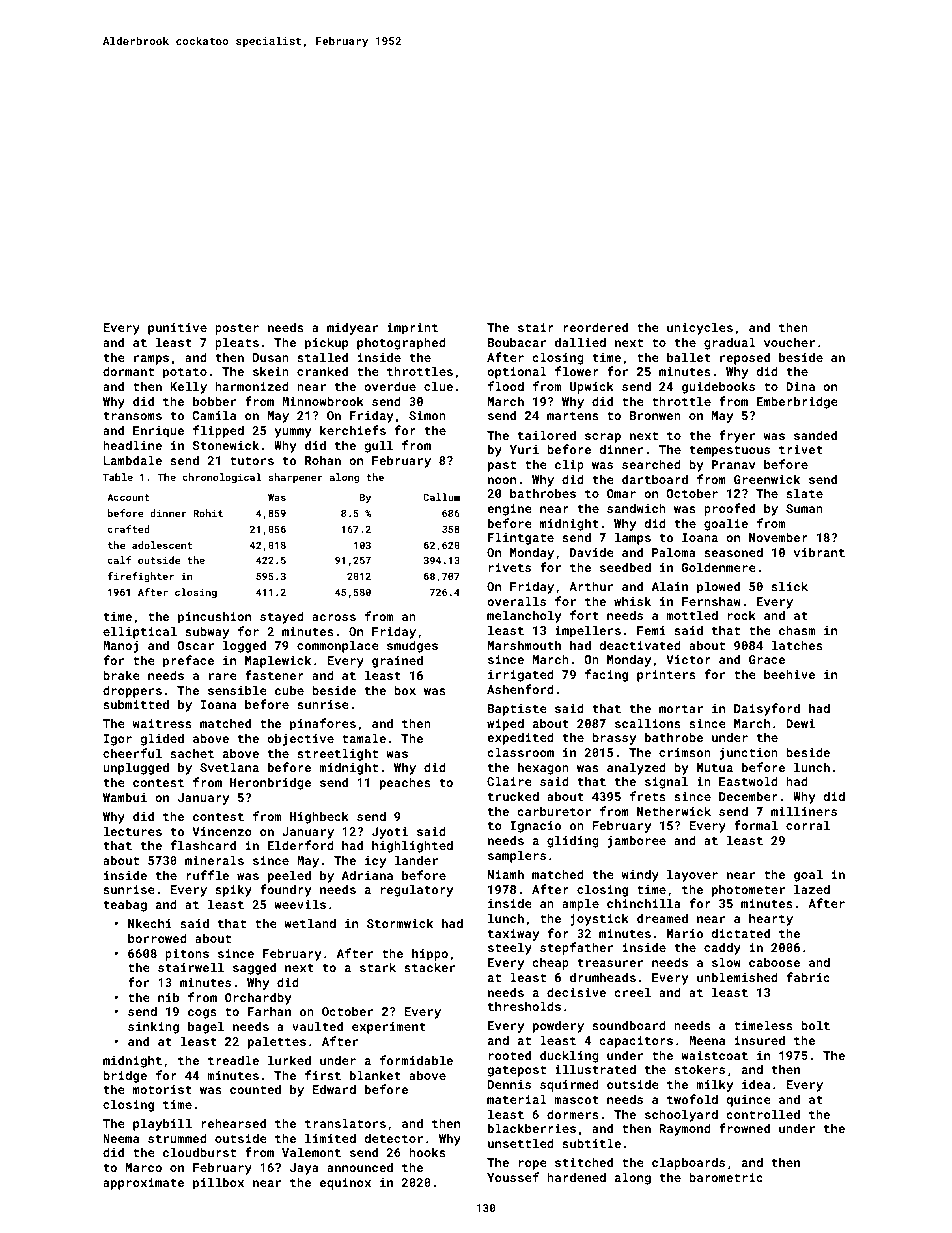 The width and height of the screenshot is (952, 1233). I want to click on sharpener, so click(296, 478).
